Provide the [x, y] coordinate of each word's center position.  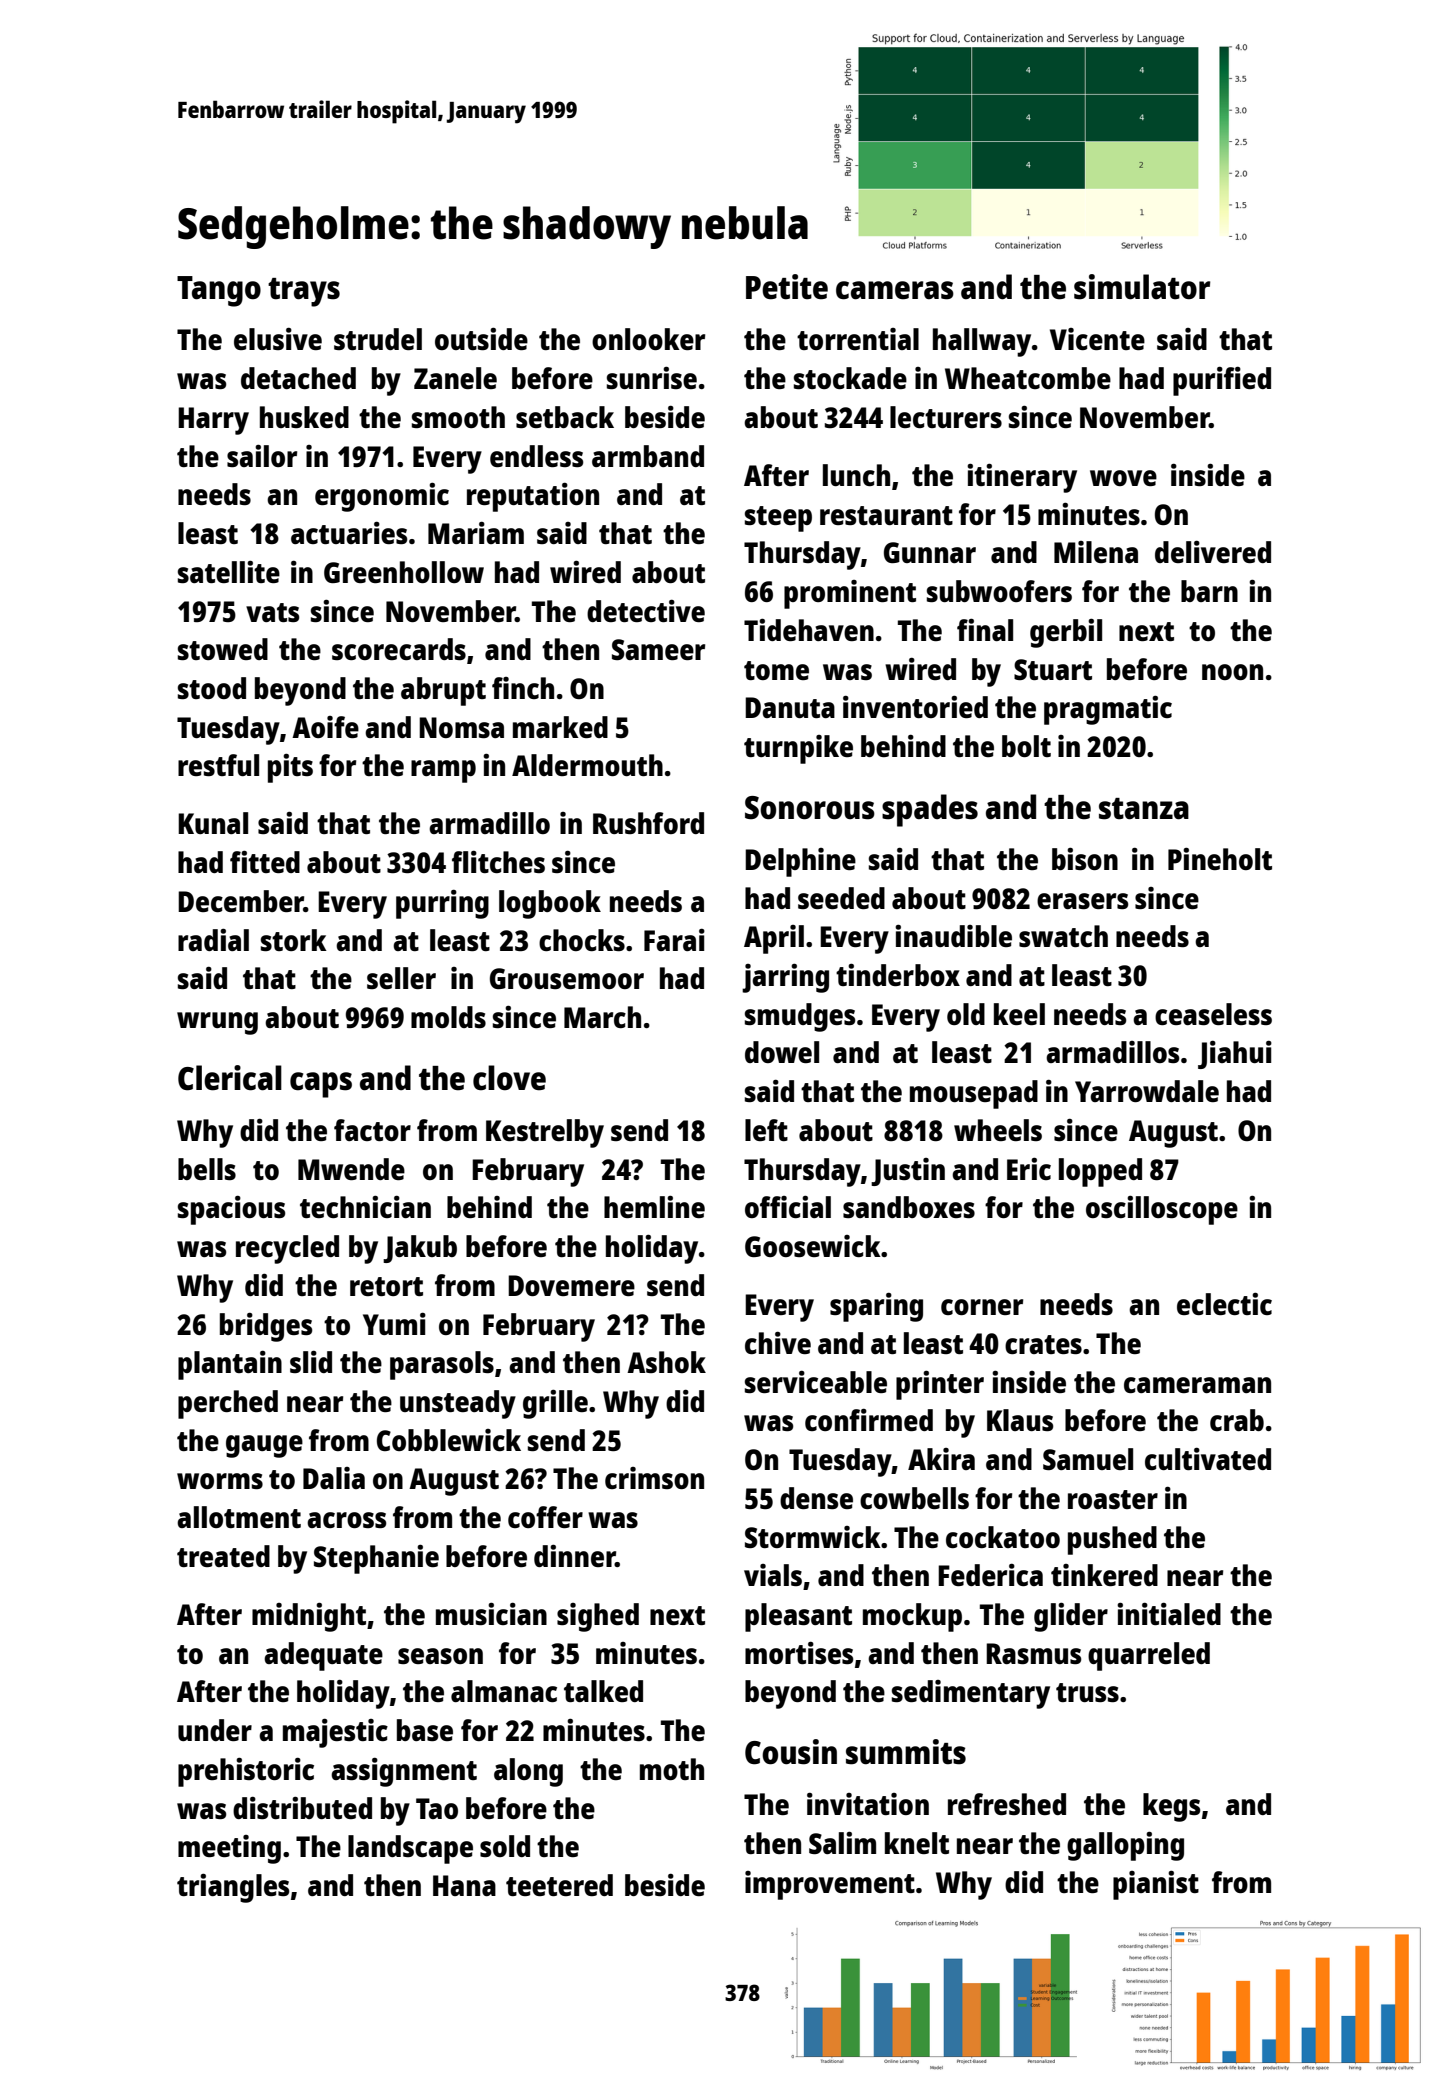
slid [311, 1362]
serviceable [816, 1382]
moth [672, 1769]
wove [1123, 478]
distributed [302, 1808]
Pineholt [1220, 859]
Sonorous [810, 808]
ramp [443, 771]
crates [1043, 1344]
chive [778, 1343]
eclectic [1224, 1304]
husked [304, 417]
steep [778, 519]
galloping [1125, 1846]
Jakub [420, 1249]
